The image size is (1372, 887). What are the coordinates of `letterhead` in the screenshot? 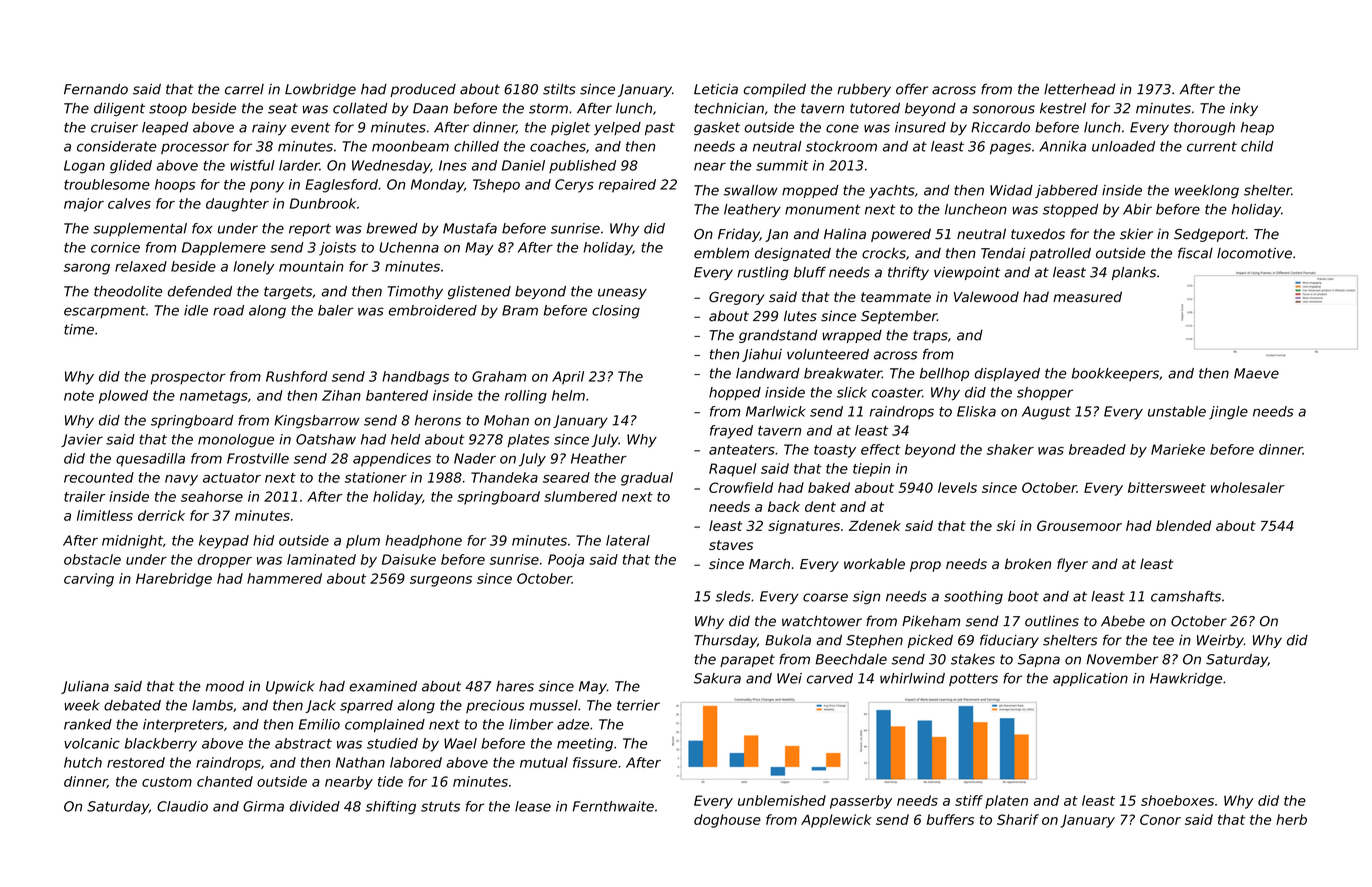 It's located at (1080, 89).
